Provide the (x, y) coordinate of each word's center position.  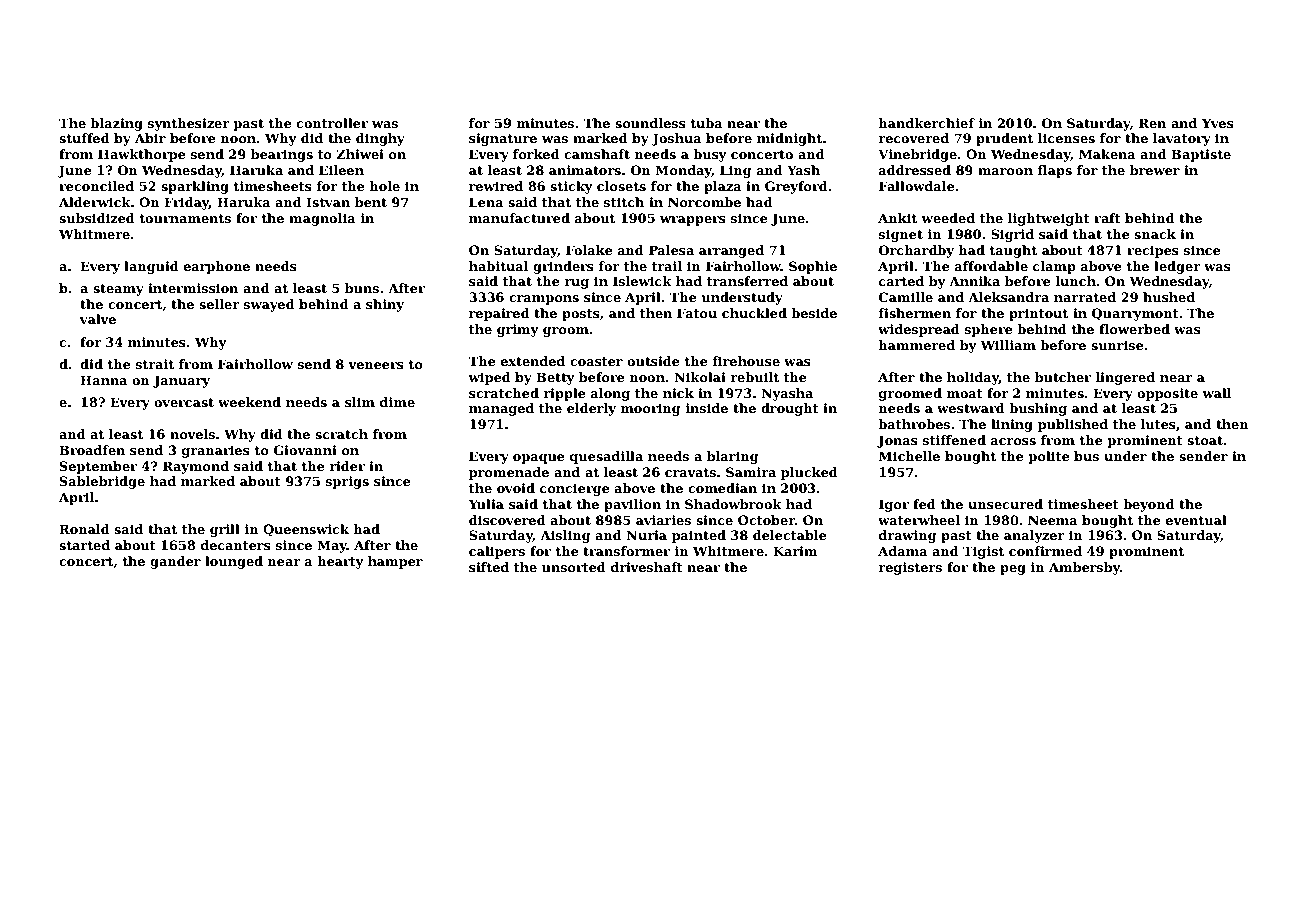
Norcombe (704, 202)
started (84, 545)
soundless (650, 123)
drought (790, 409)
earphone (217, 267)
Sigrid (1012, 235)
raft (1107, 218)
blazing (116, 124)
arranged (731, 251)
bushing (1038, 409)
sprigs (347, 482)
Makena (1107, 154)
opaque (539, 459)
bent (371, 202)
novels (192, 434)
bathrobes (914, 424)
